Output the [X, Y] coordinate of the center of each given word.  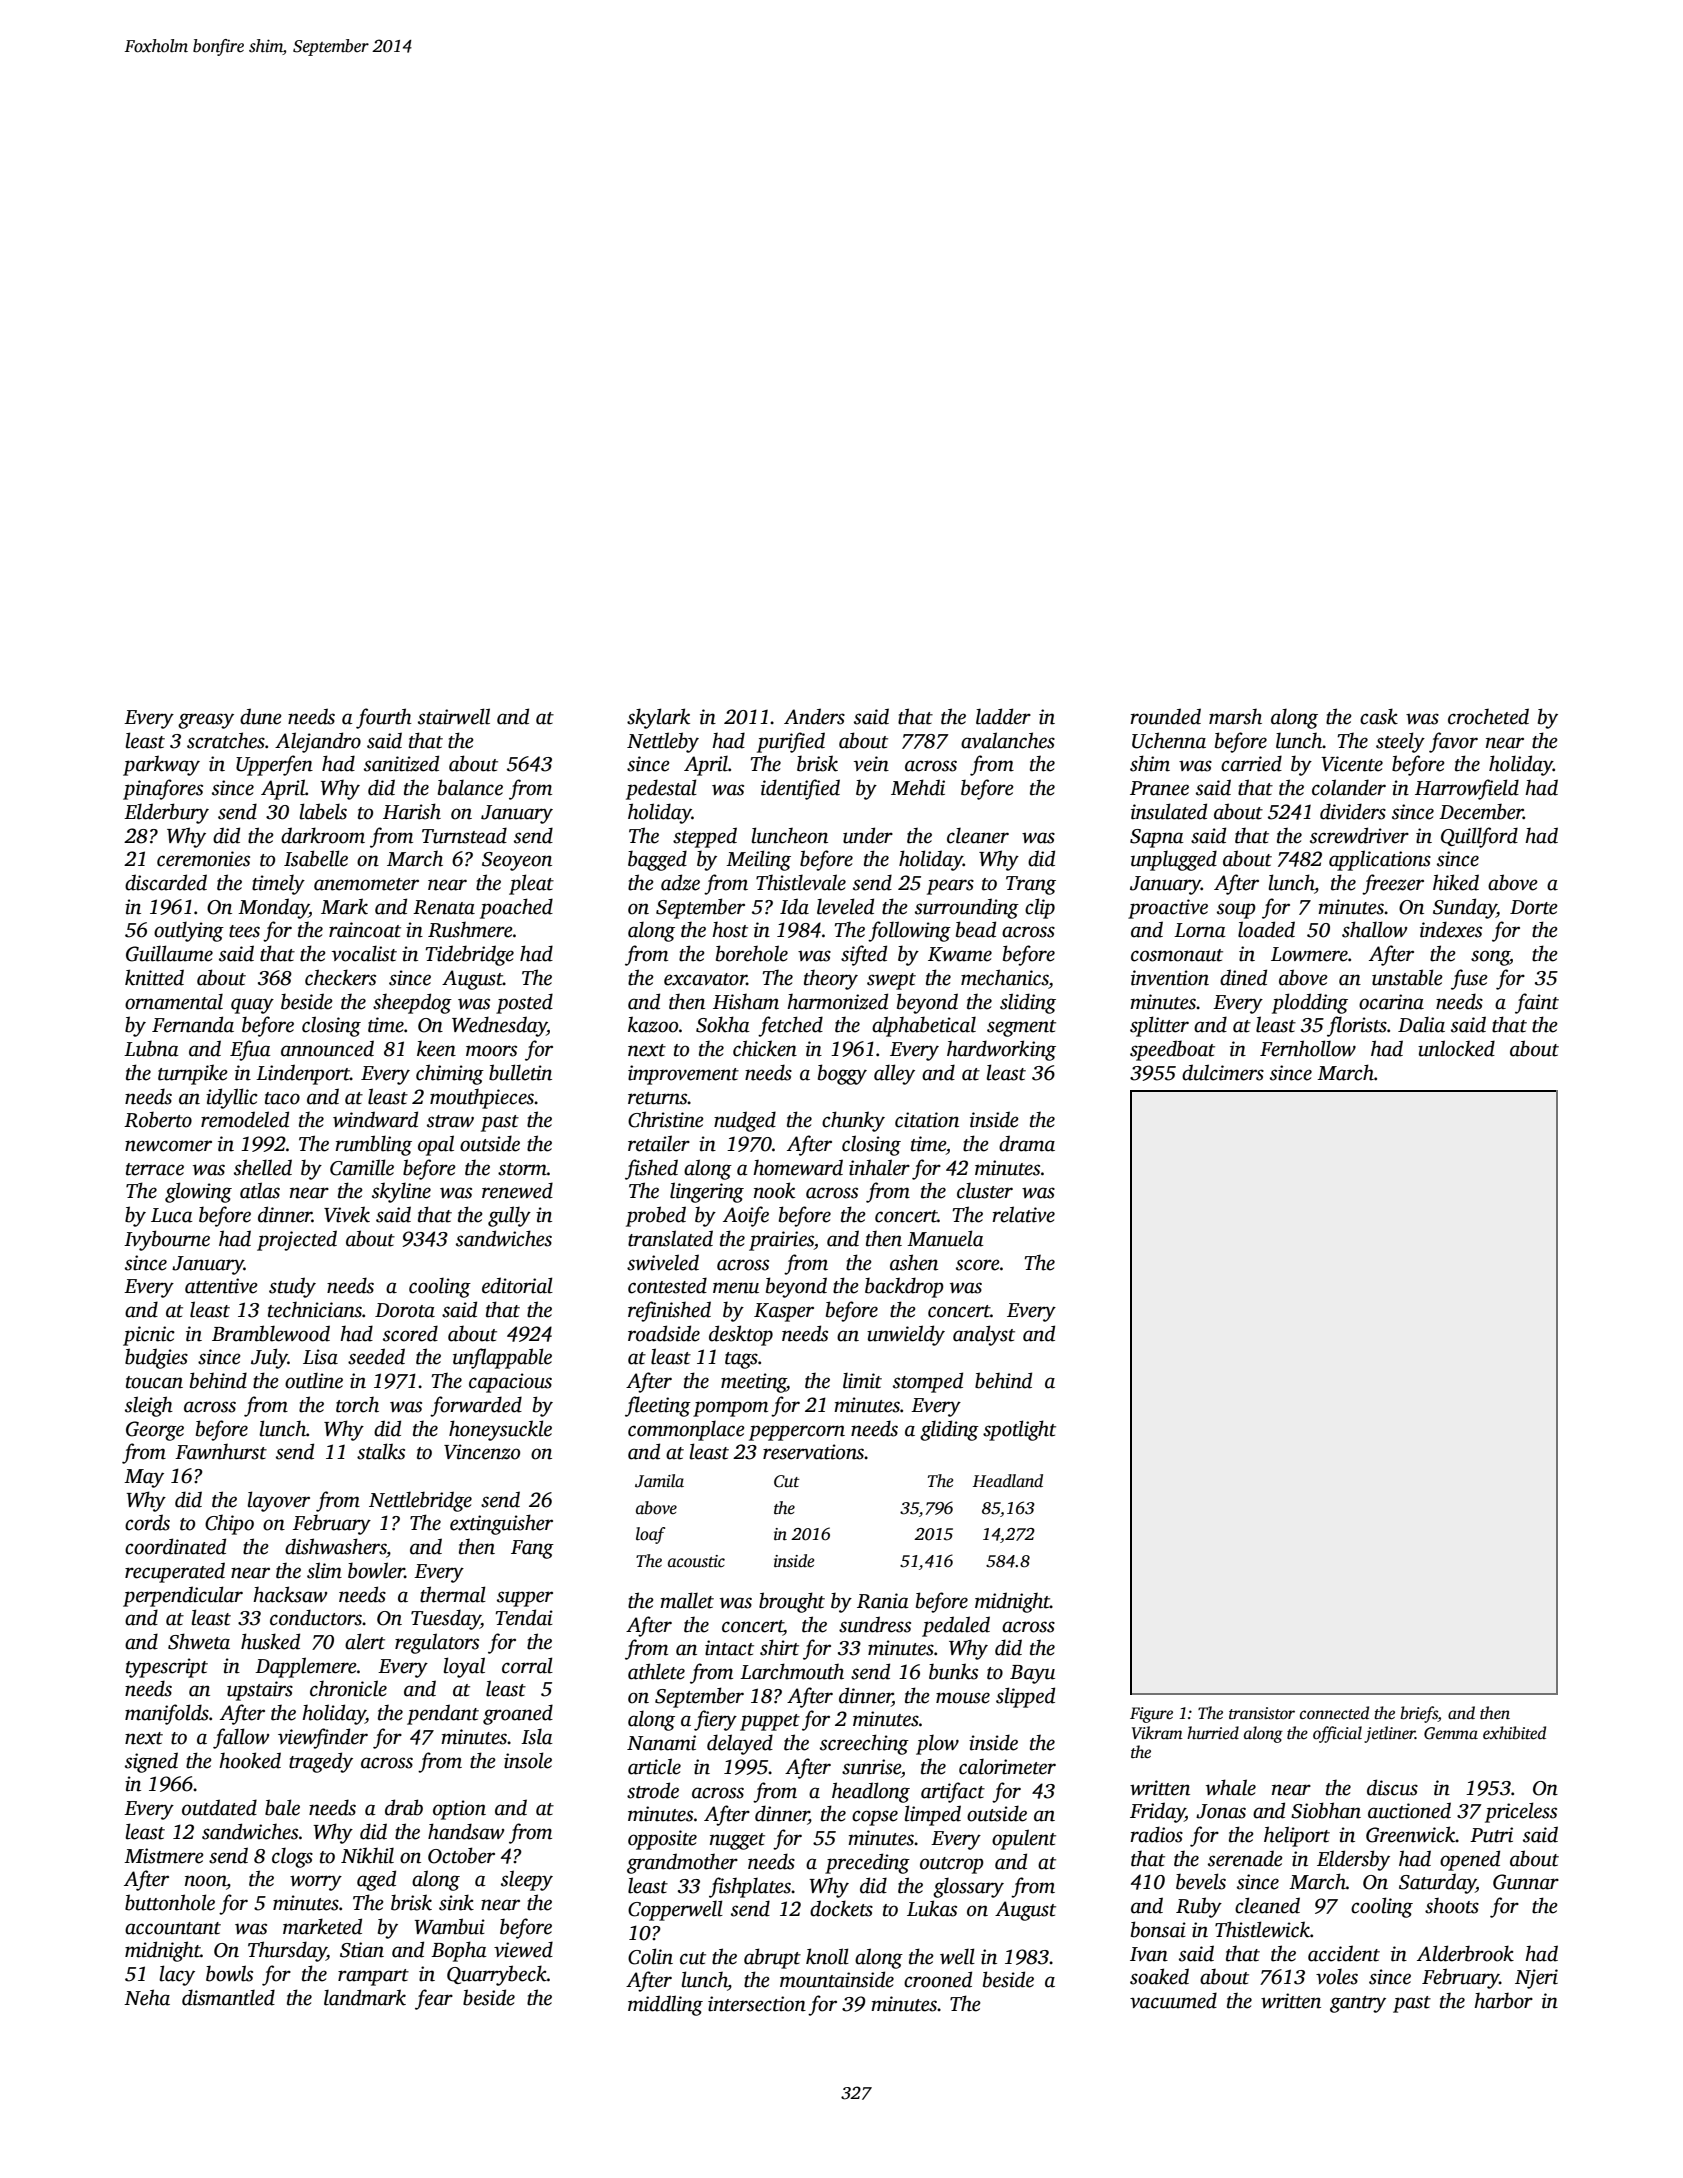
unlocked [1456, 1048]
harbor [1503, 2000]
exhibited [1514, 1733]
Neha [147, 1997]
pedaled [956, 1626]
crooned [938, 1979]
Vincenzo [482, 1452]
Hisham [746, 1002]
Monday [273, 908]
